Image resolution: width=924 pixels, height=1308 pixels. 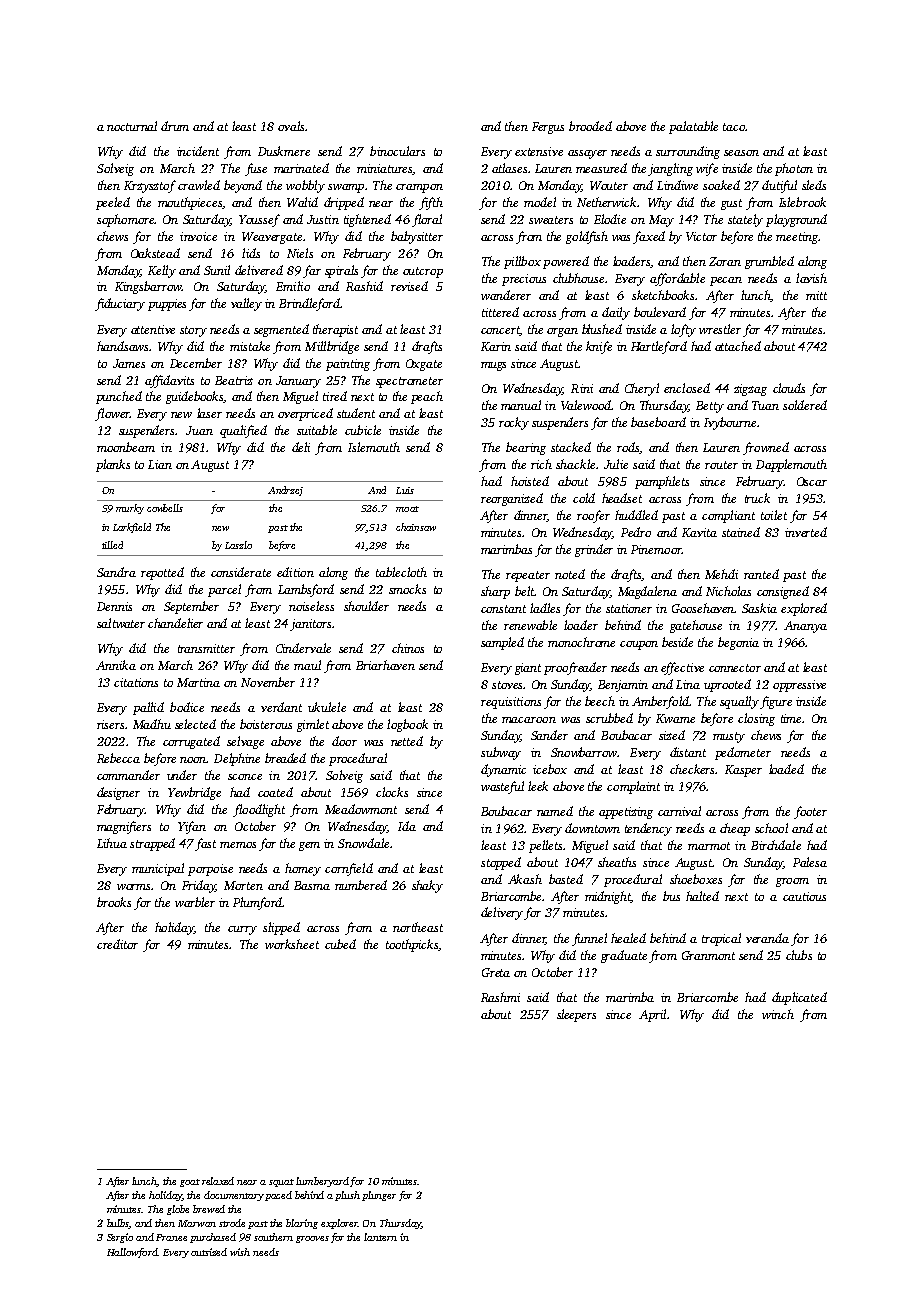 I want to click on netted, so click(x=407, y=741).
